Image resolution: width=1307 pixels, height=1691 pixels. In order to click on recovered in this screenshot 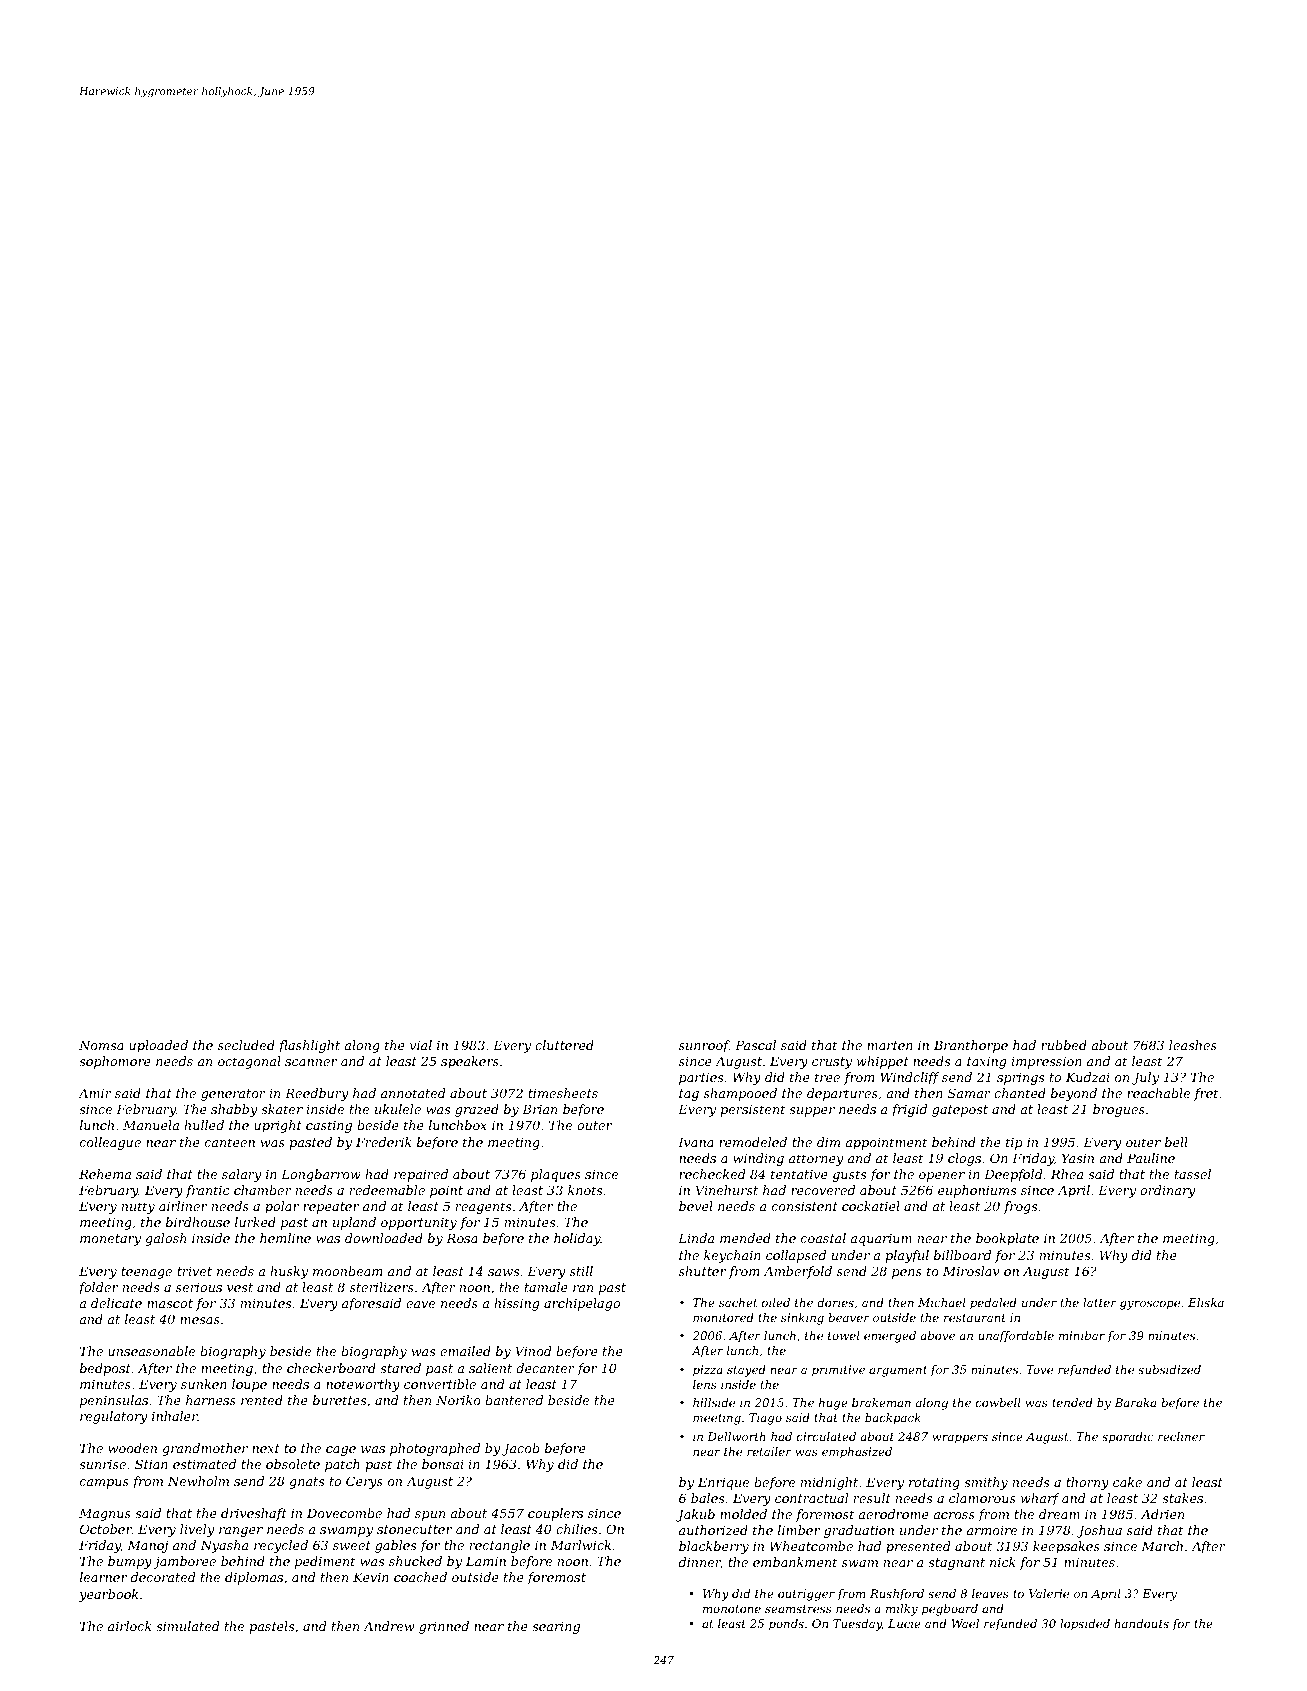, I will do `click(823, 1190)`.
